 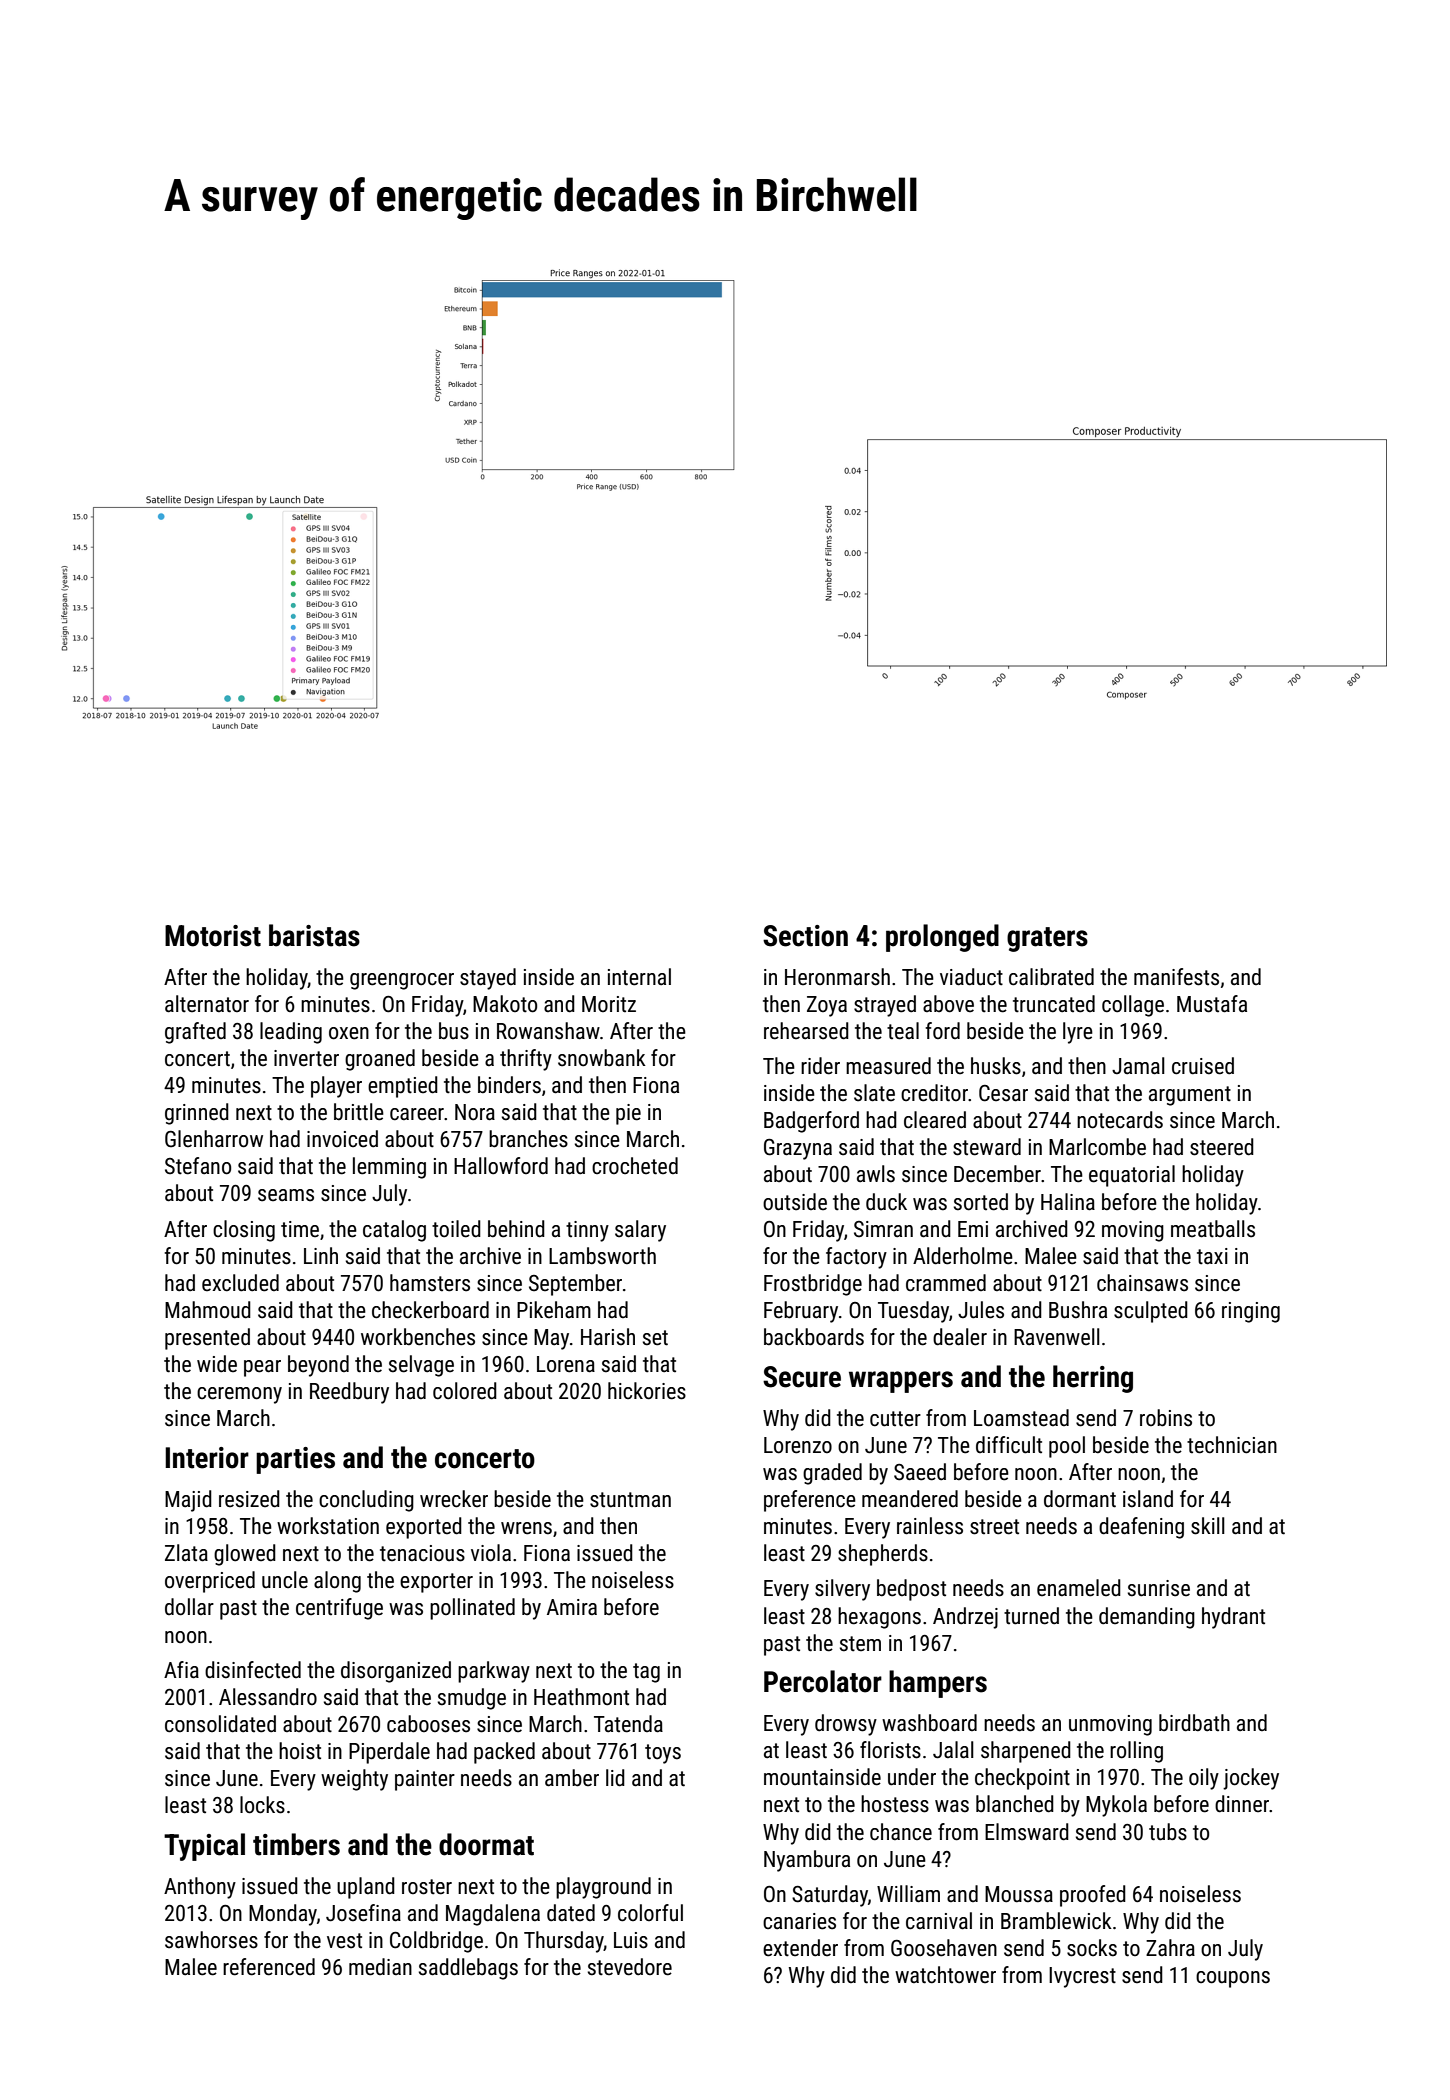 I want to click on Nyambura, so click(x=807, y=1861).
